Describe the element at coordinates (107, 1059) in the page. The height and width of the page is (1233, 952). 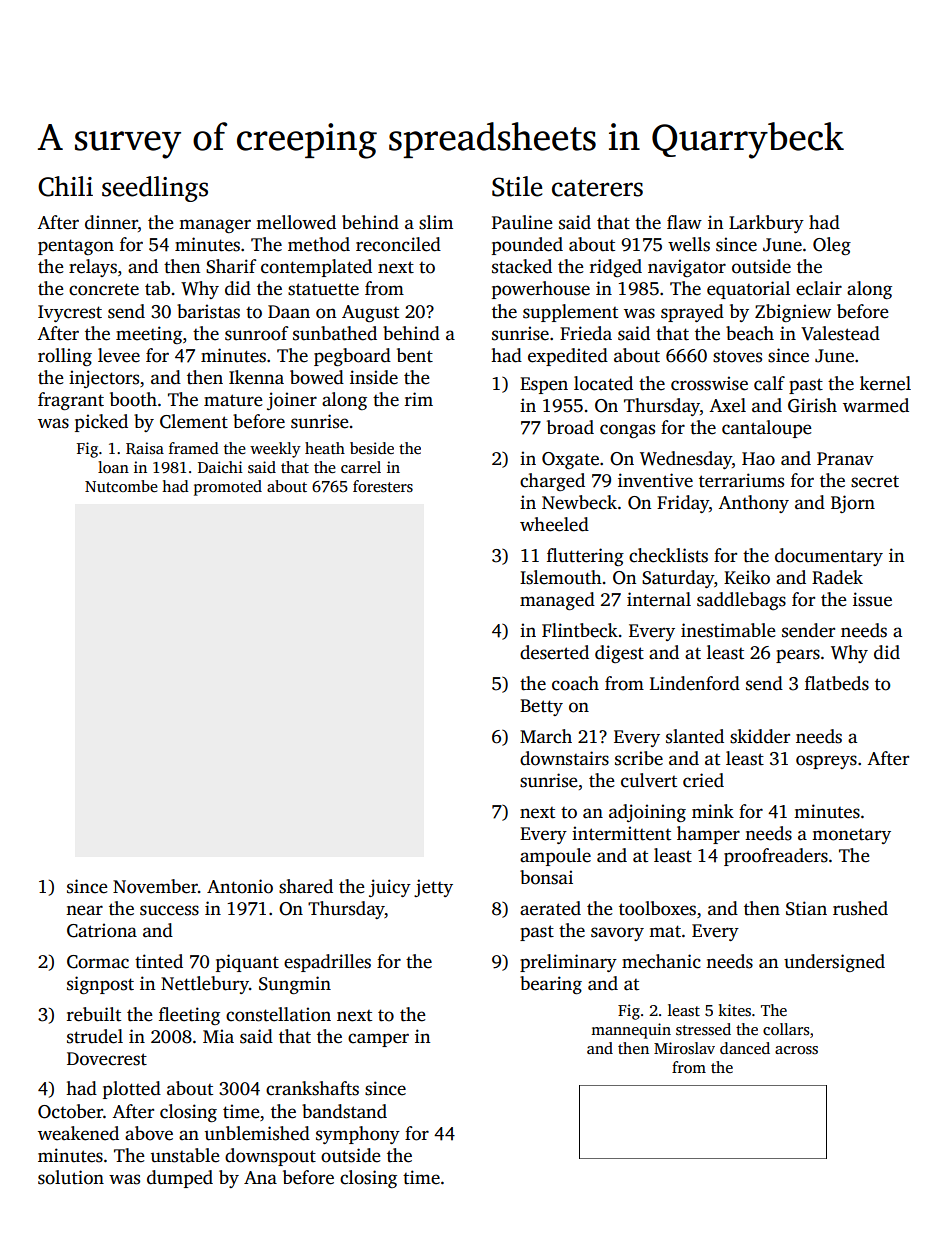
I see `Dovecrest` at that location.
